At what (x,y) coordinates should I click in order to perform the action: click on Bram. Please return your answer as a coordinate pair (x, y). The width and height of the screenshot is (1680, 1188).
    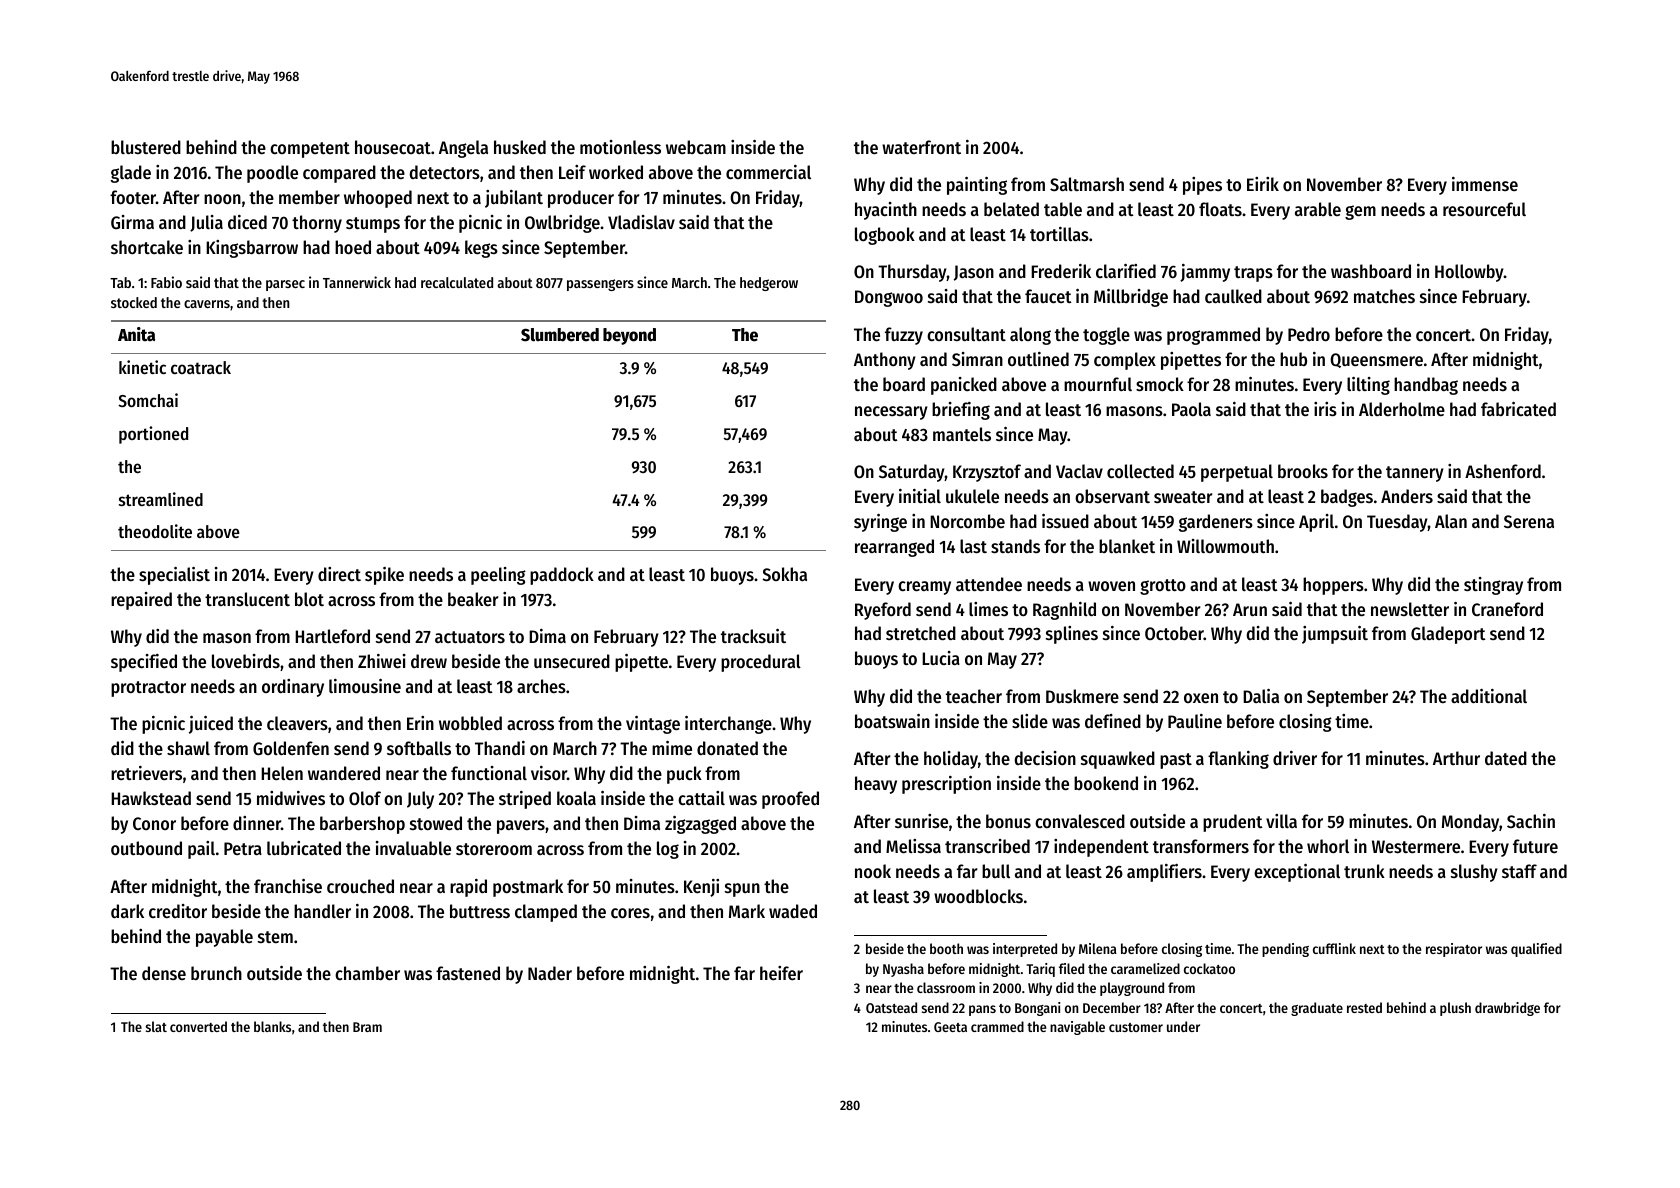
    Looking at the image, I should click on (367, 1027).
